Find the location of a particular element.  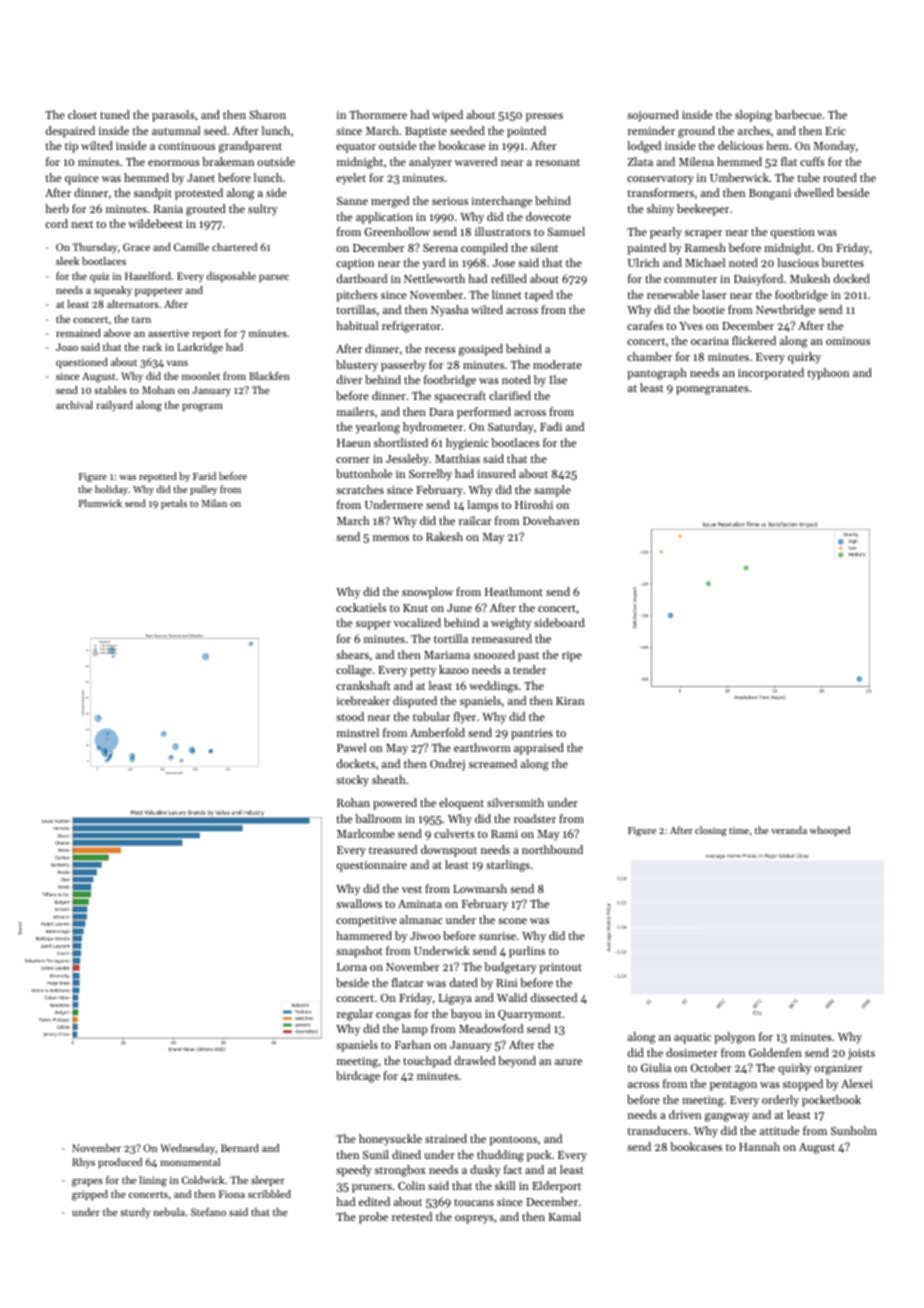

veranda is located at coordinates (789, 830).
